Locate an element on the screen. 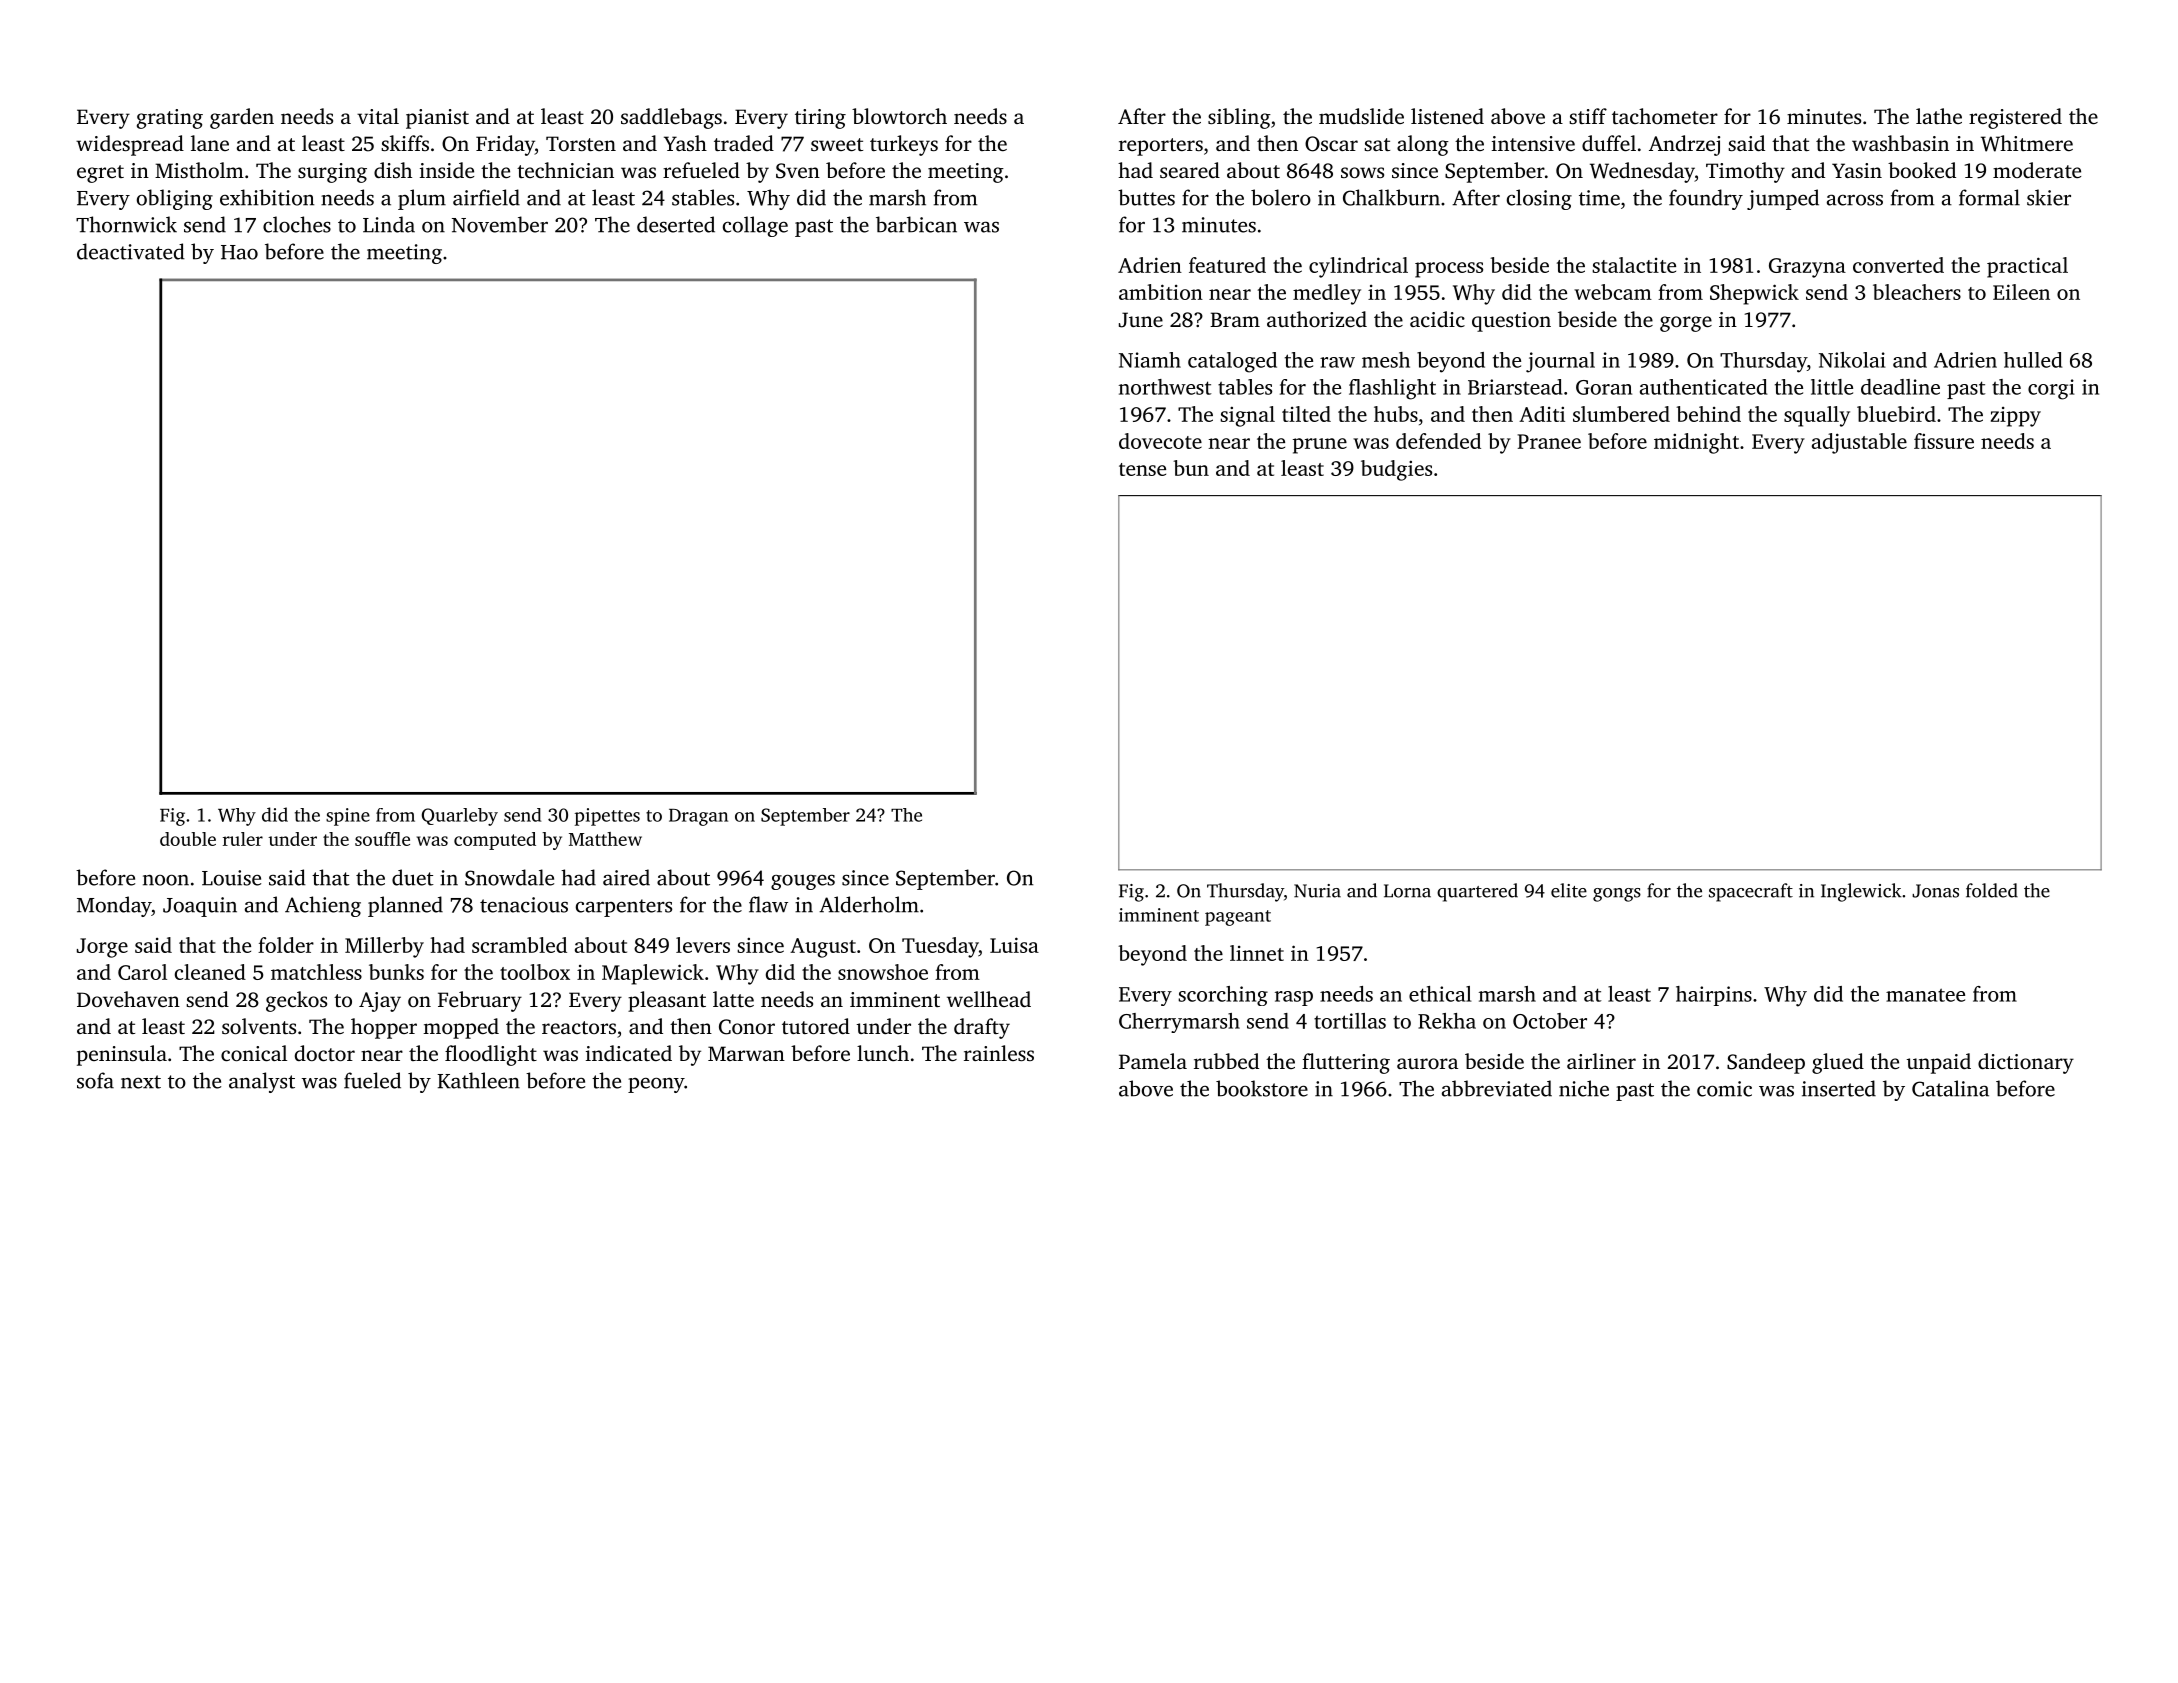 This screenshot has width=2178, height=1683. registered is located at coordinates (2015, 118).
